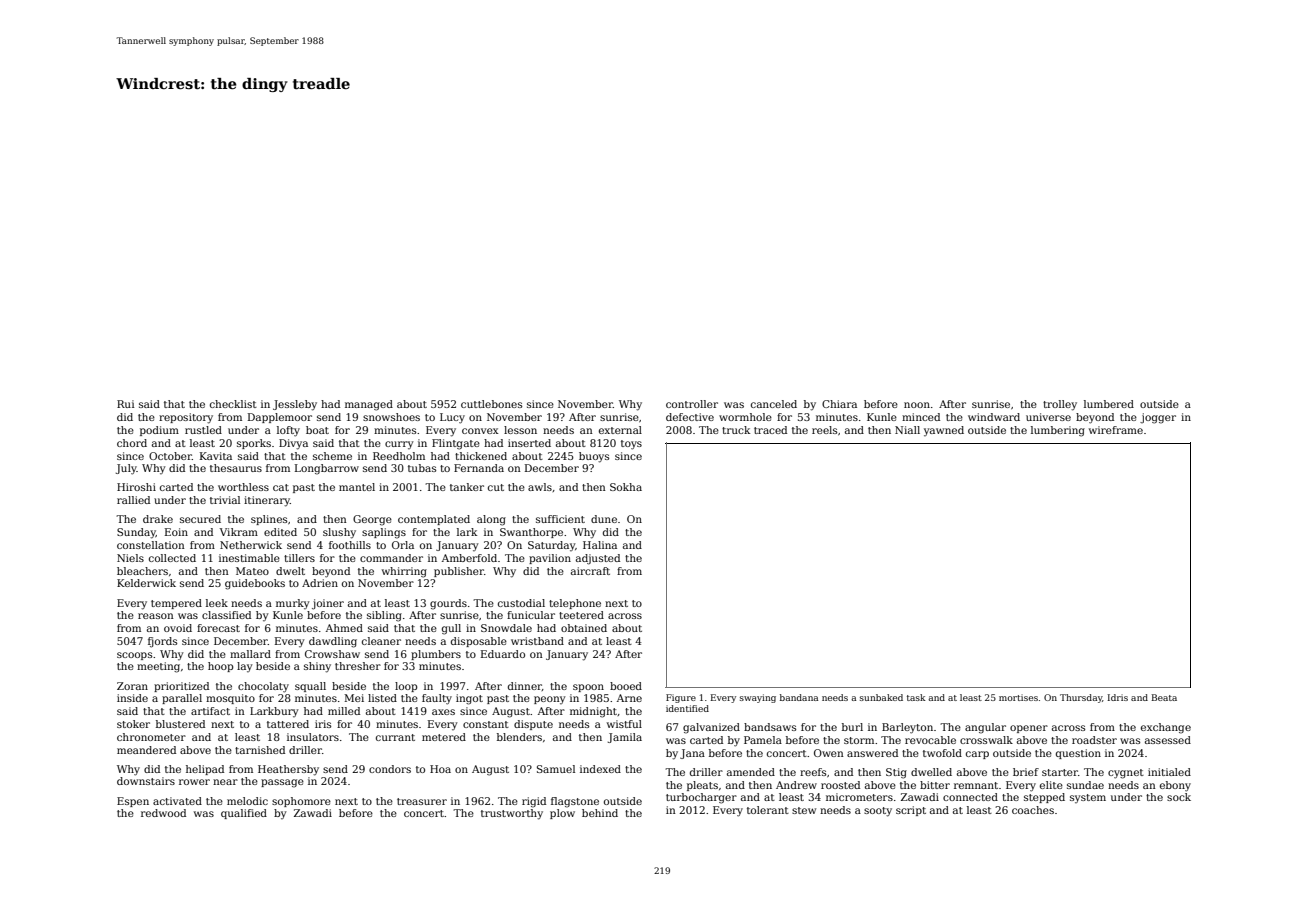  Describe the element at coordinates (180, 724) in the document. I see `blustered` at that location.
